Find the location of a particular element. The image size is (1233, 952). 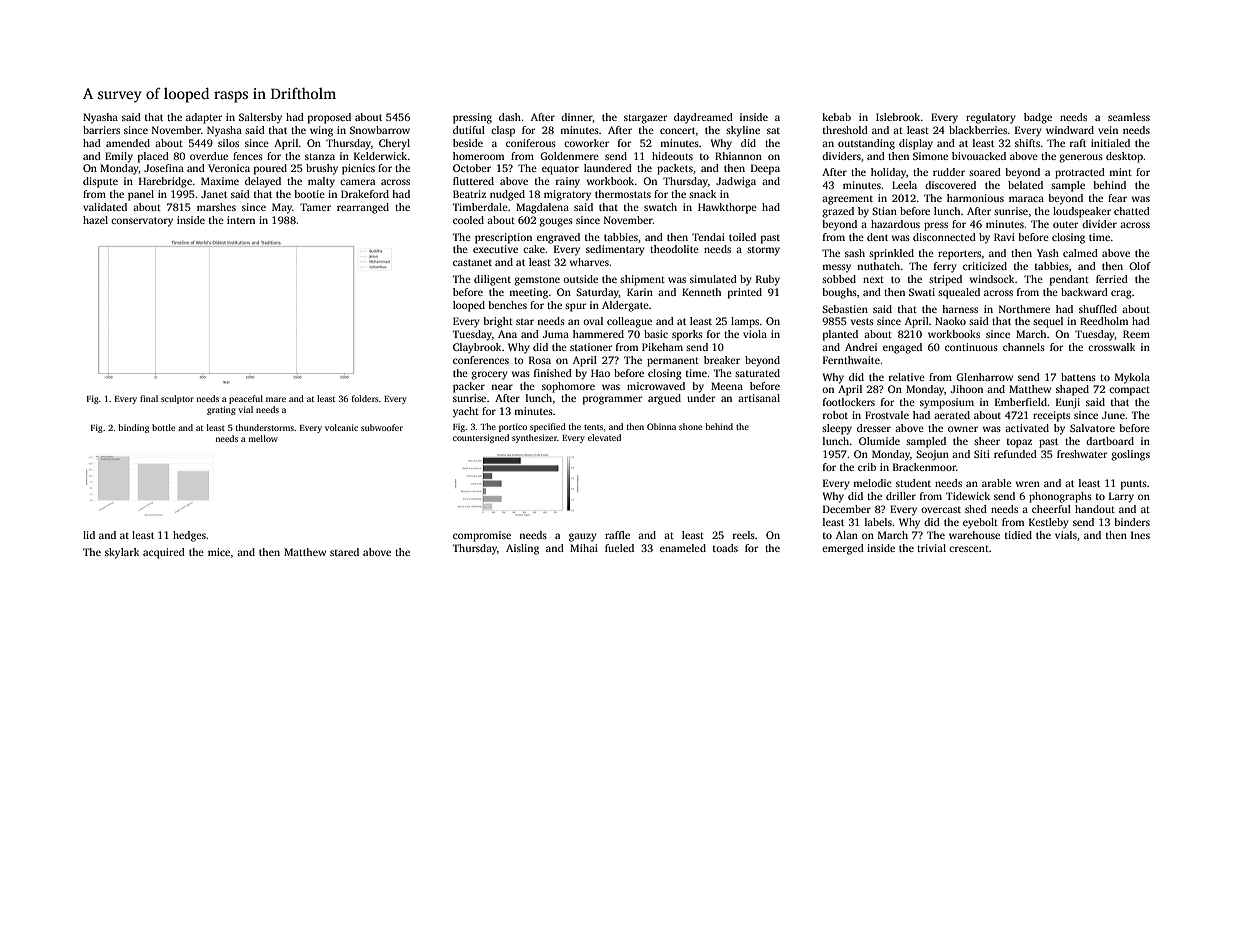

badge is located at coordinates (1038, 118).
